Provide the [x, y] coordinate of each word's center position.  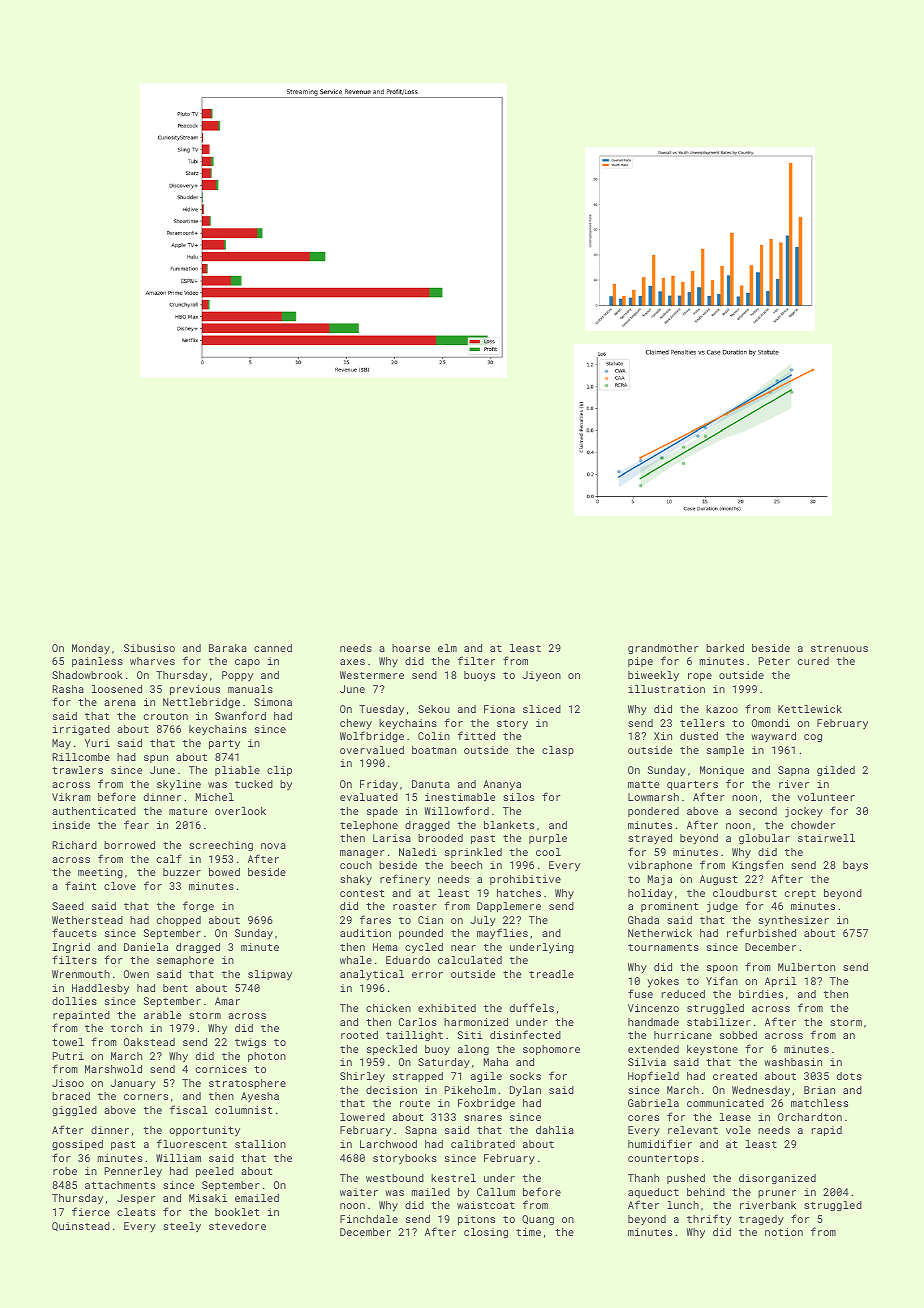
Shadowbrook [87, 675]
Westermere [372, 675]
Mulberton [806, 967]
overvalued [372, 750]
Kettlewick [810, 709]
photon [267, 1057]
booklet [237, 1212]
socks [525, 1076]
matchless [819, 1103]
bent [175, 988]
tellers [702, 723]
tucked [254, 784]
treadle [551, 974]
